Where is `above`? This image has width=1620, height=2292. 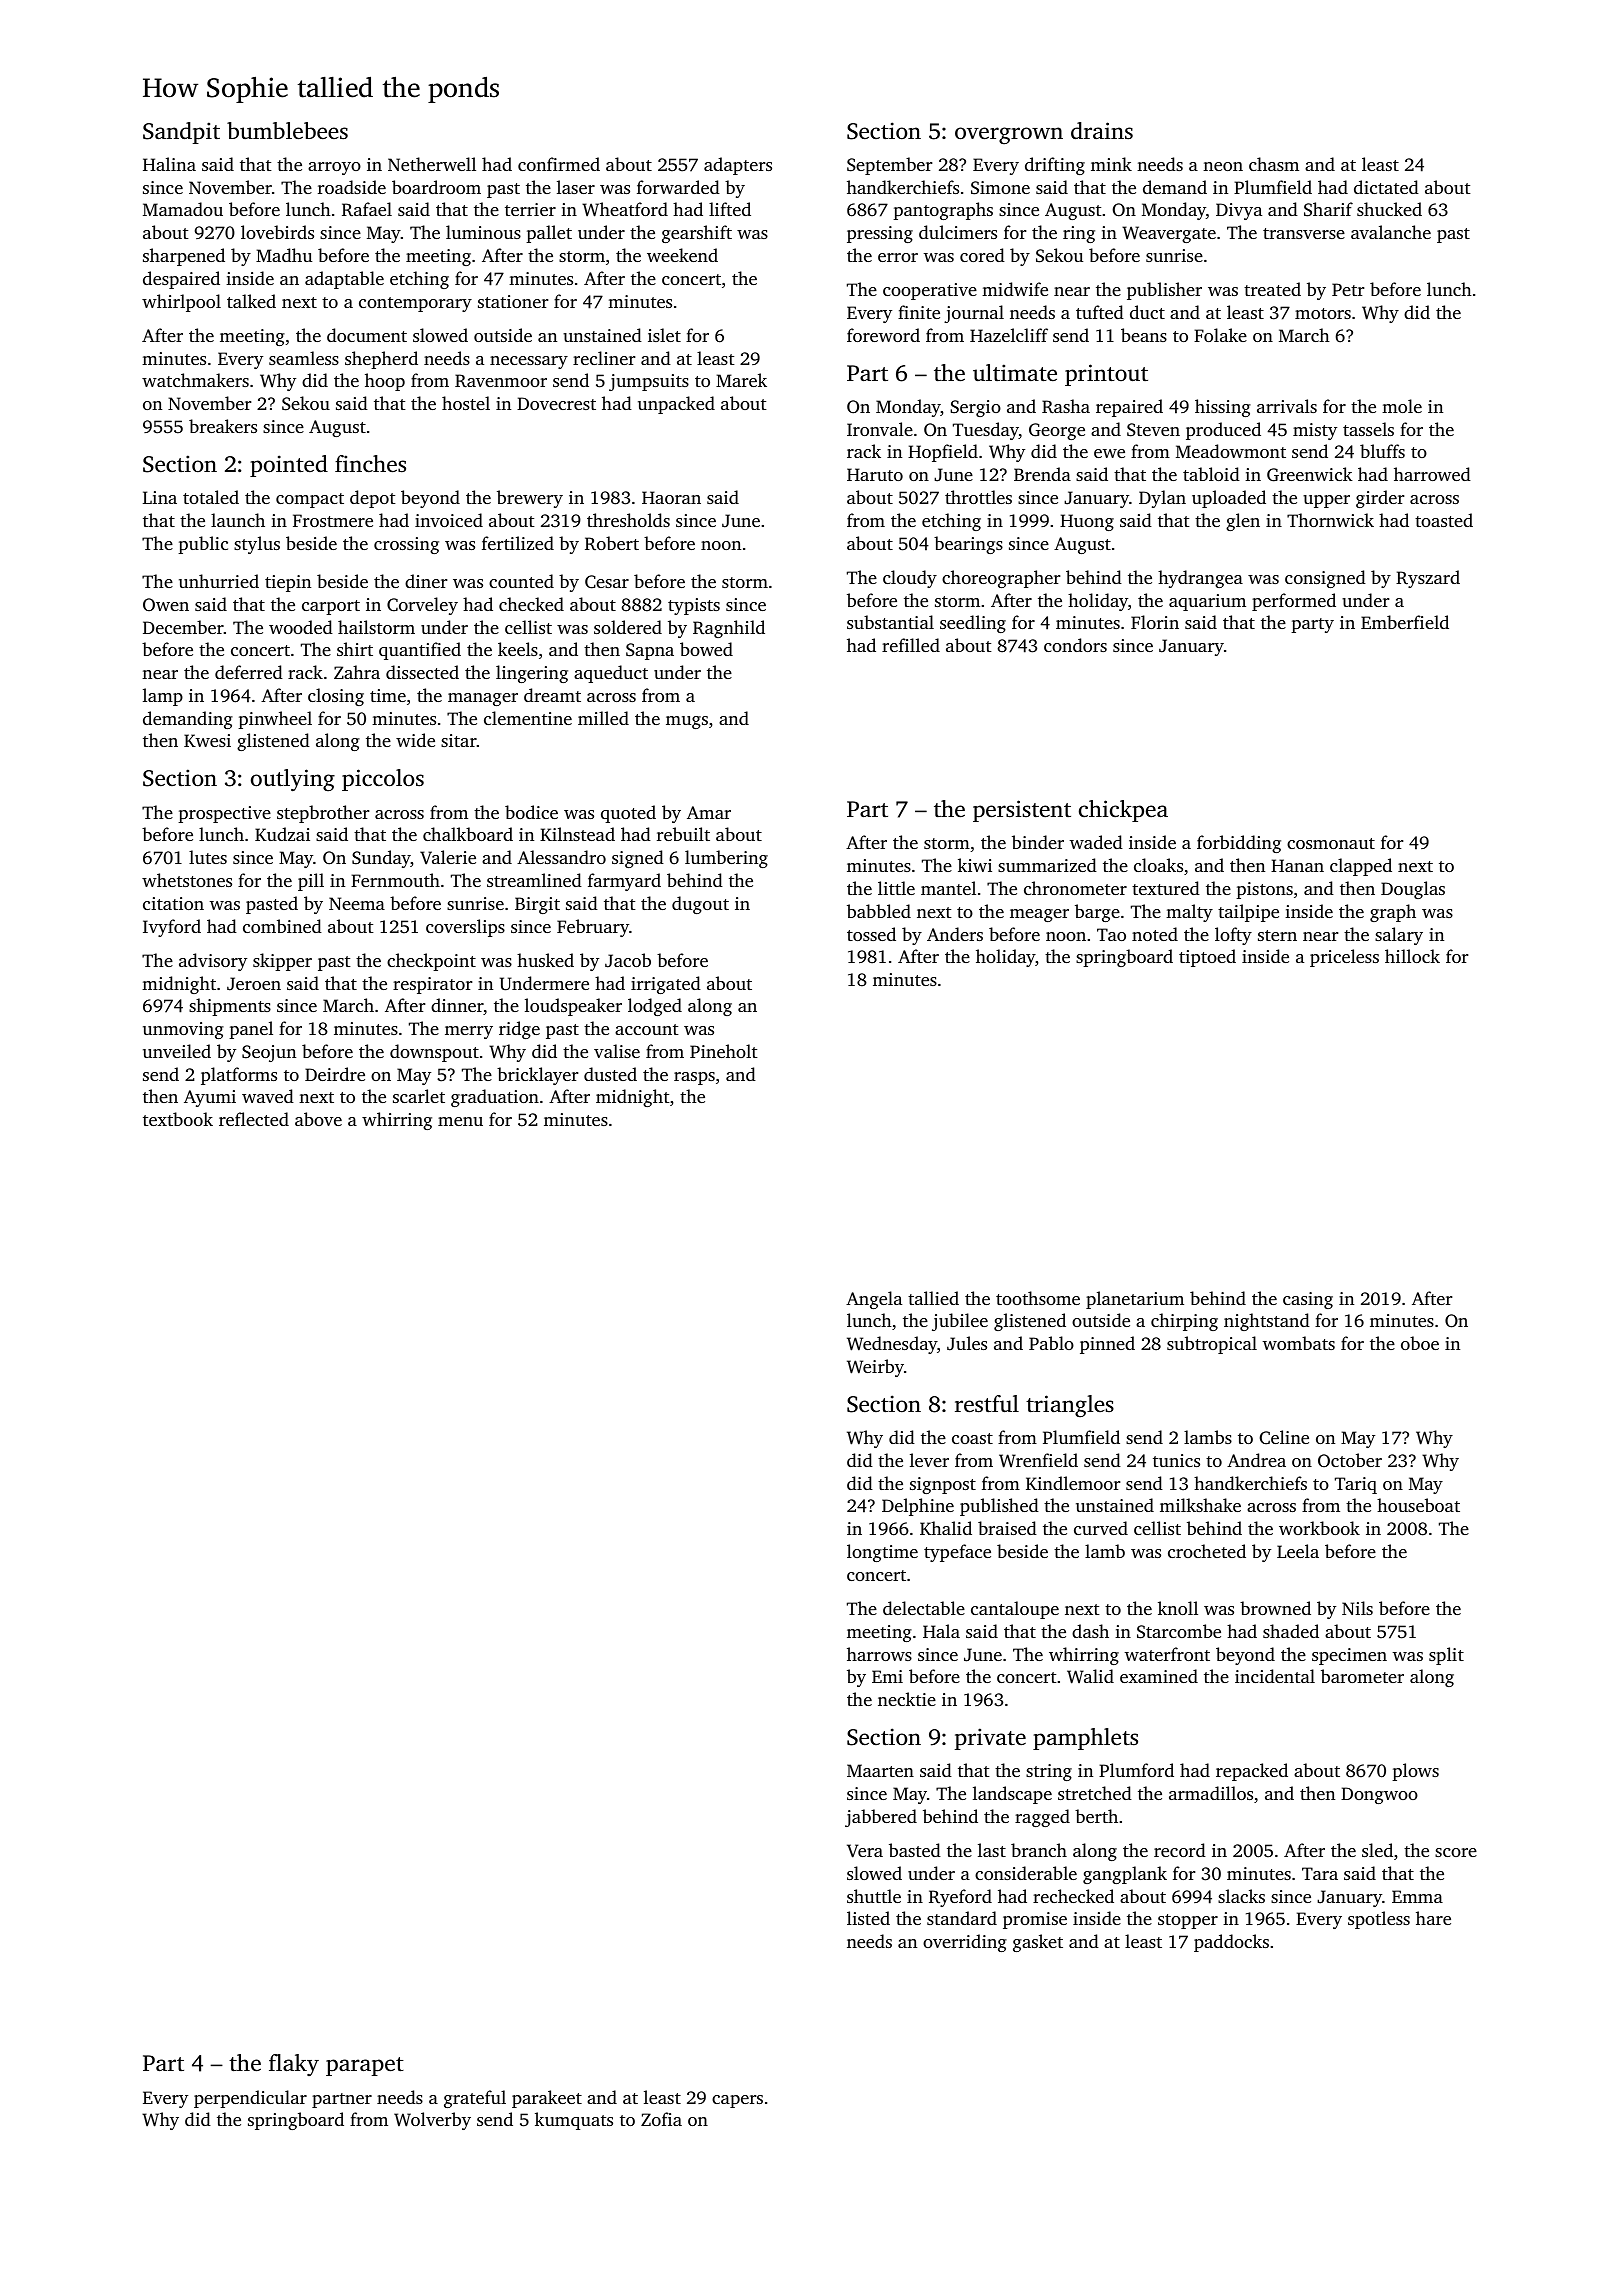 above is located at coordinates (318, 1119).
